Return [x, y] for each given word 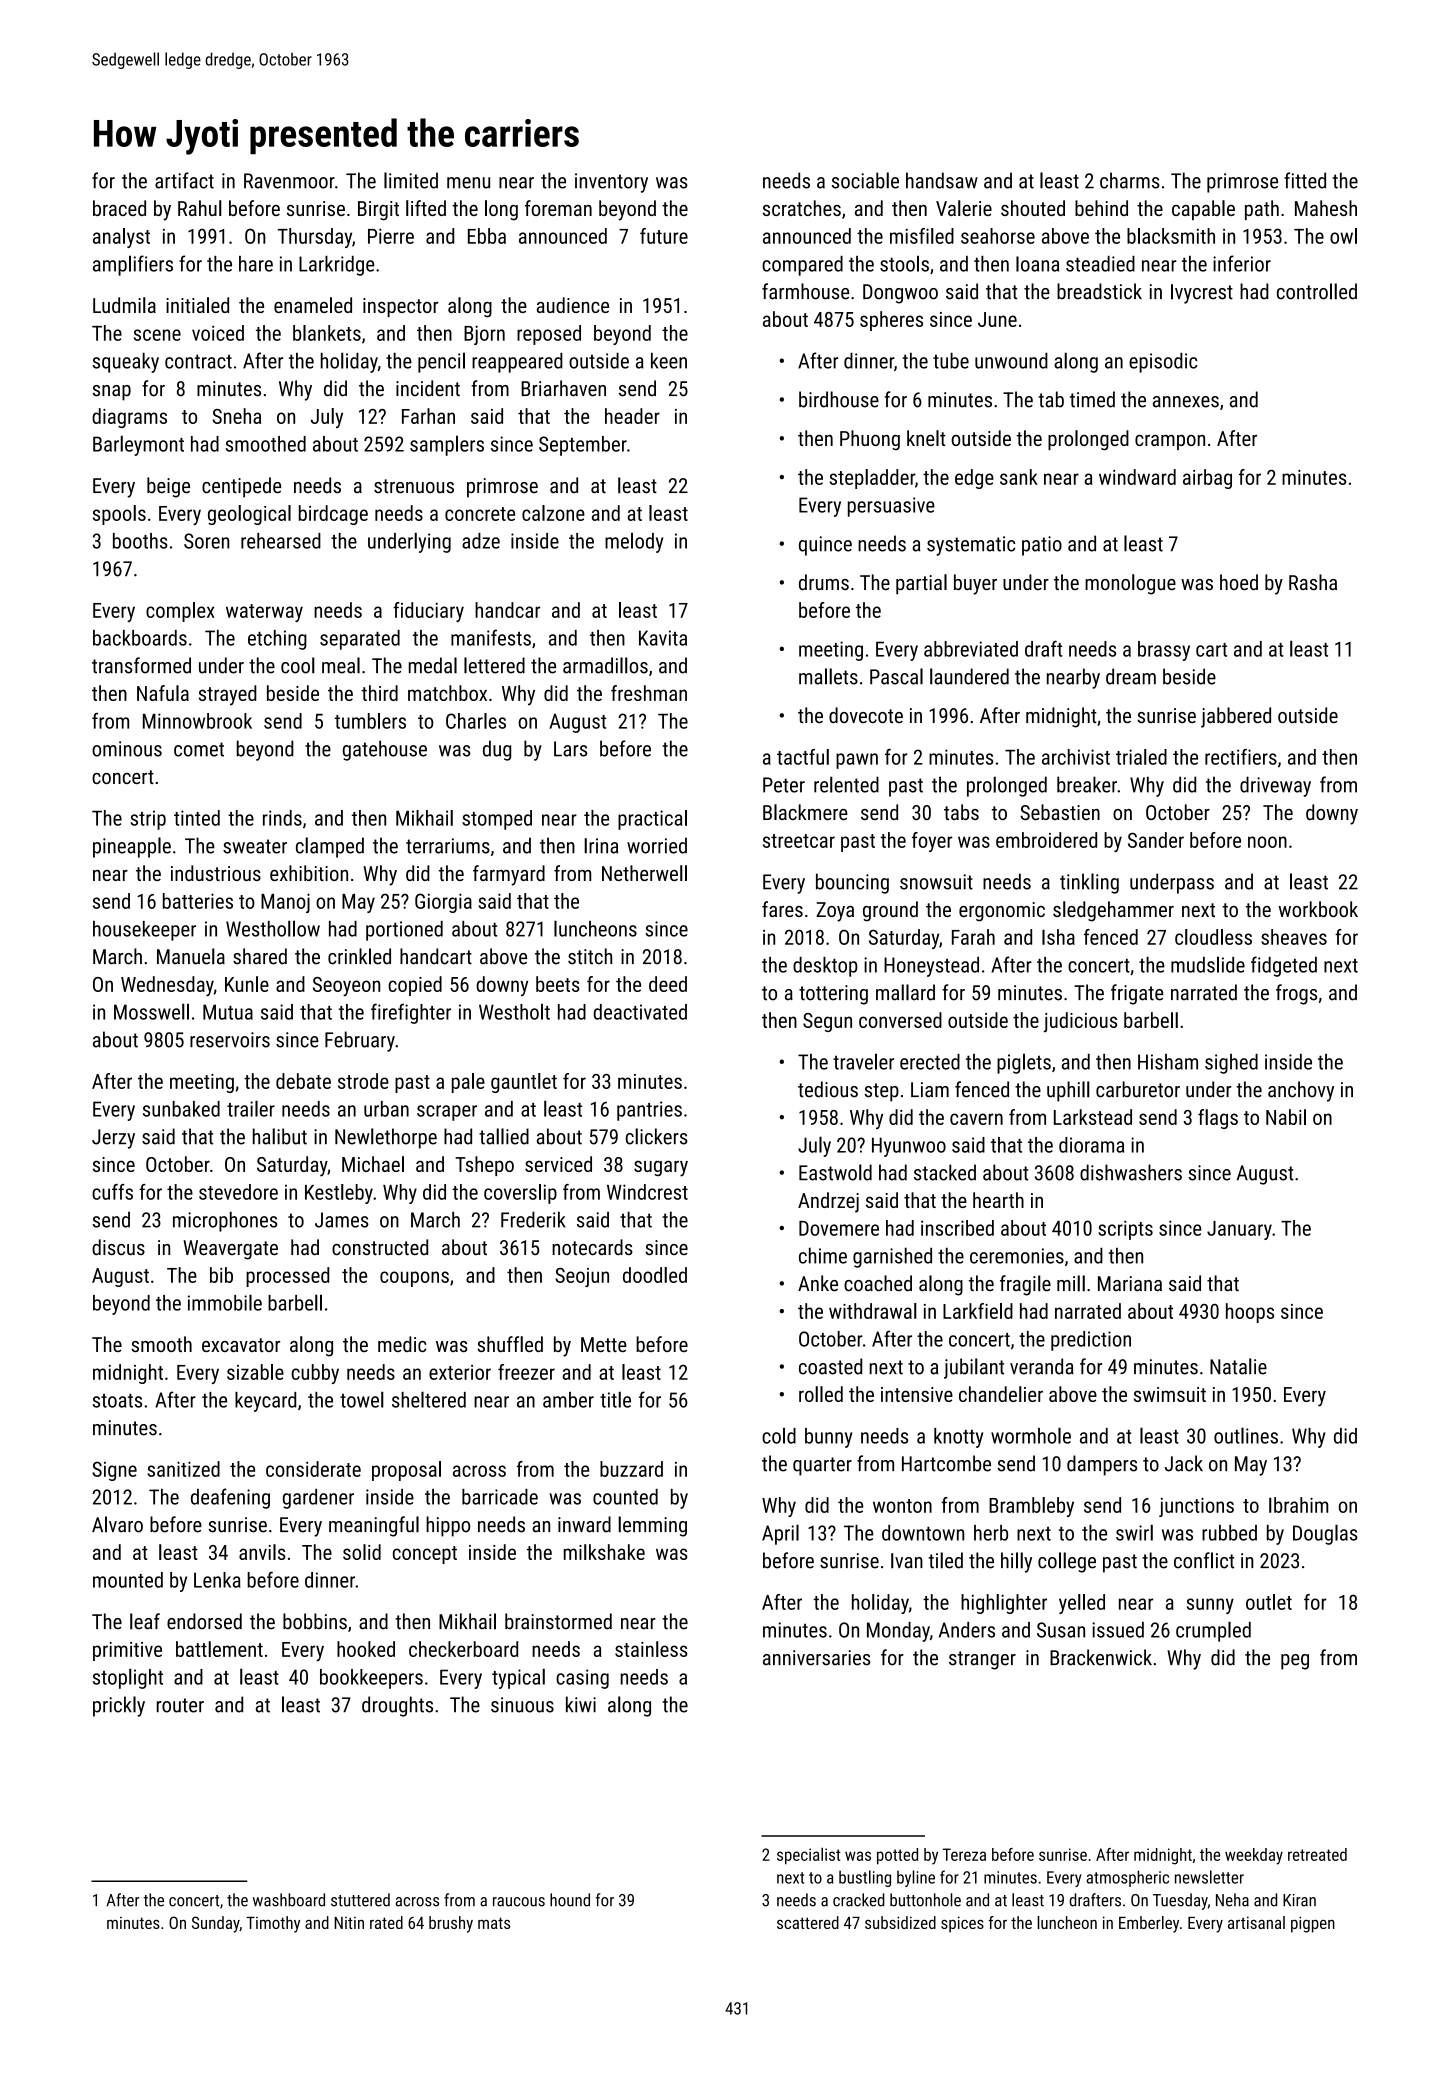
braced [119, 208]
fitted [1305, 180]
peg [1295, 1662]
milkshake [604, 1552]
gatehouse [385, 750]
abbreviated [971, 649]
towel [362, 1399]
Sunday [216, 1924]
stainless [651, 1649]
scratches [802, 208]
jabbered [1236, 717]
